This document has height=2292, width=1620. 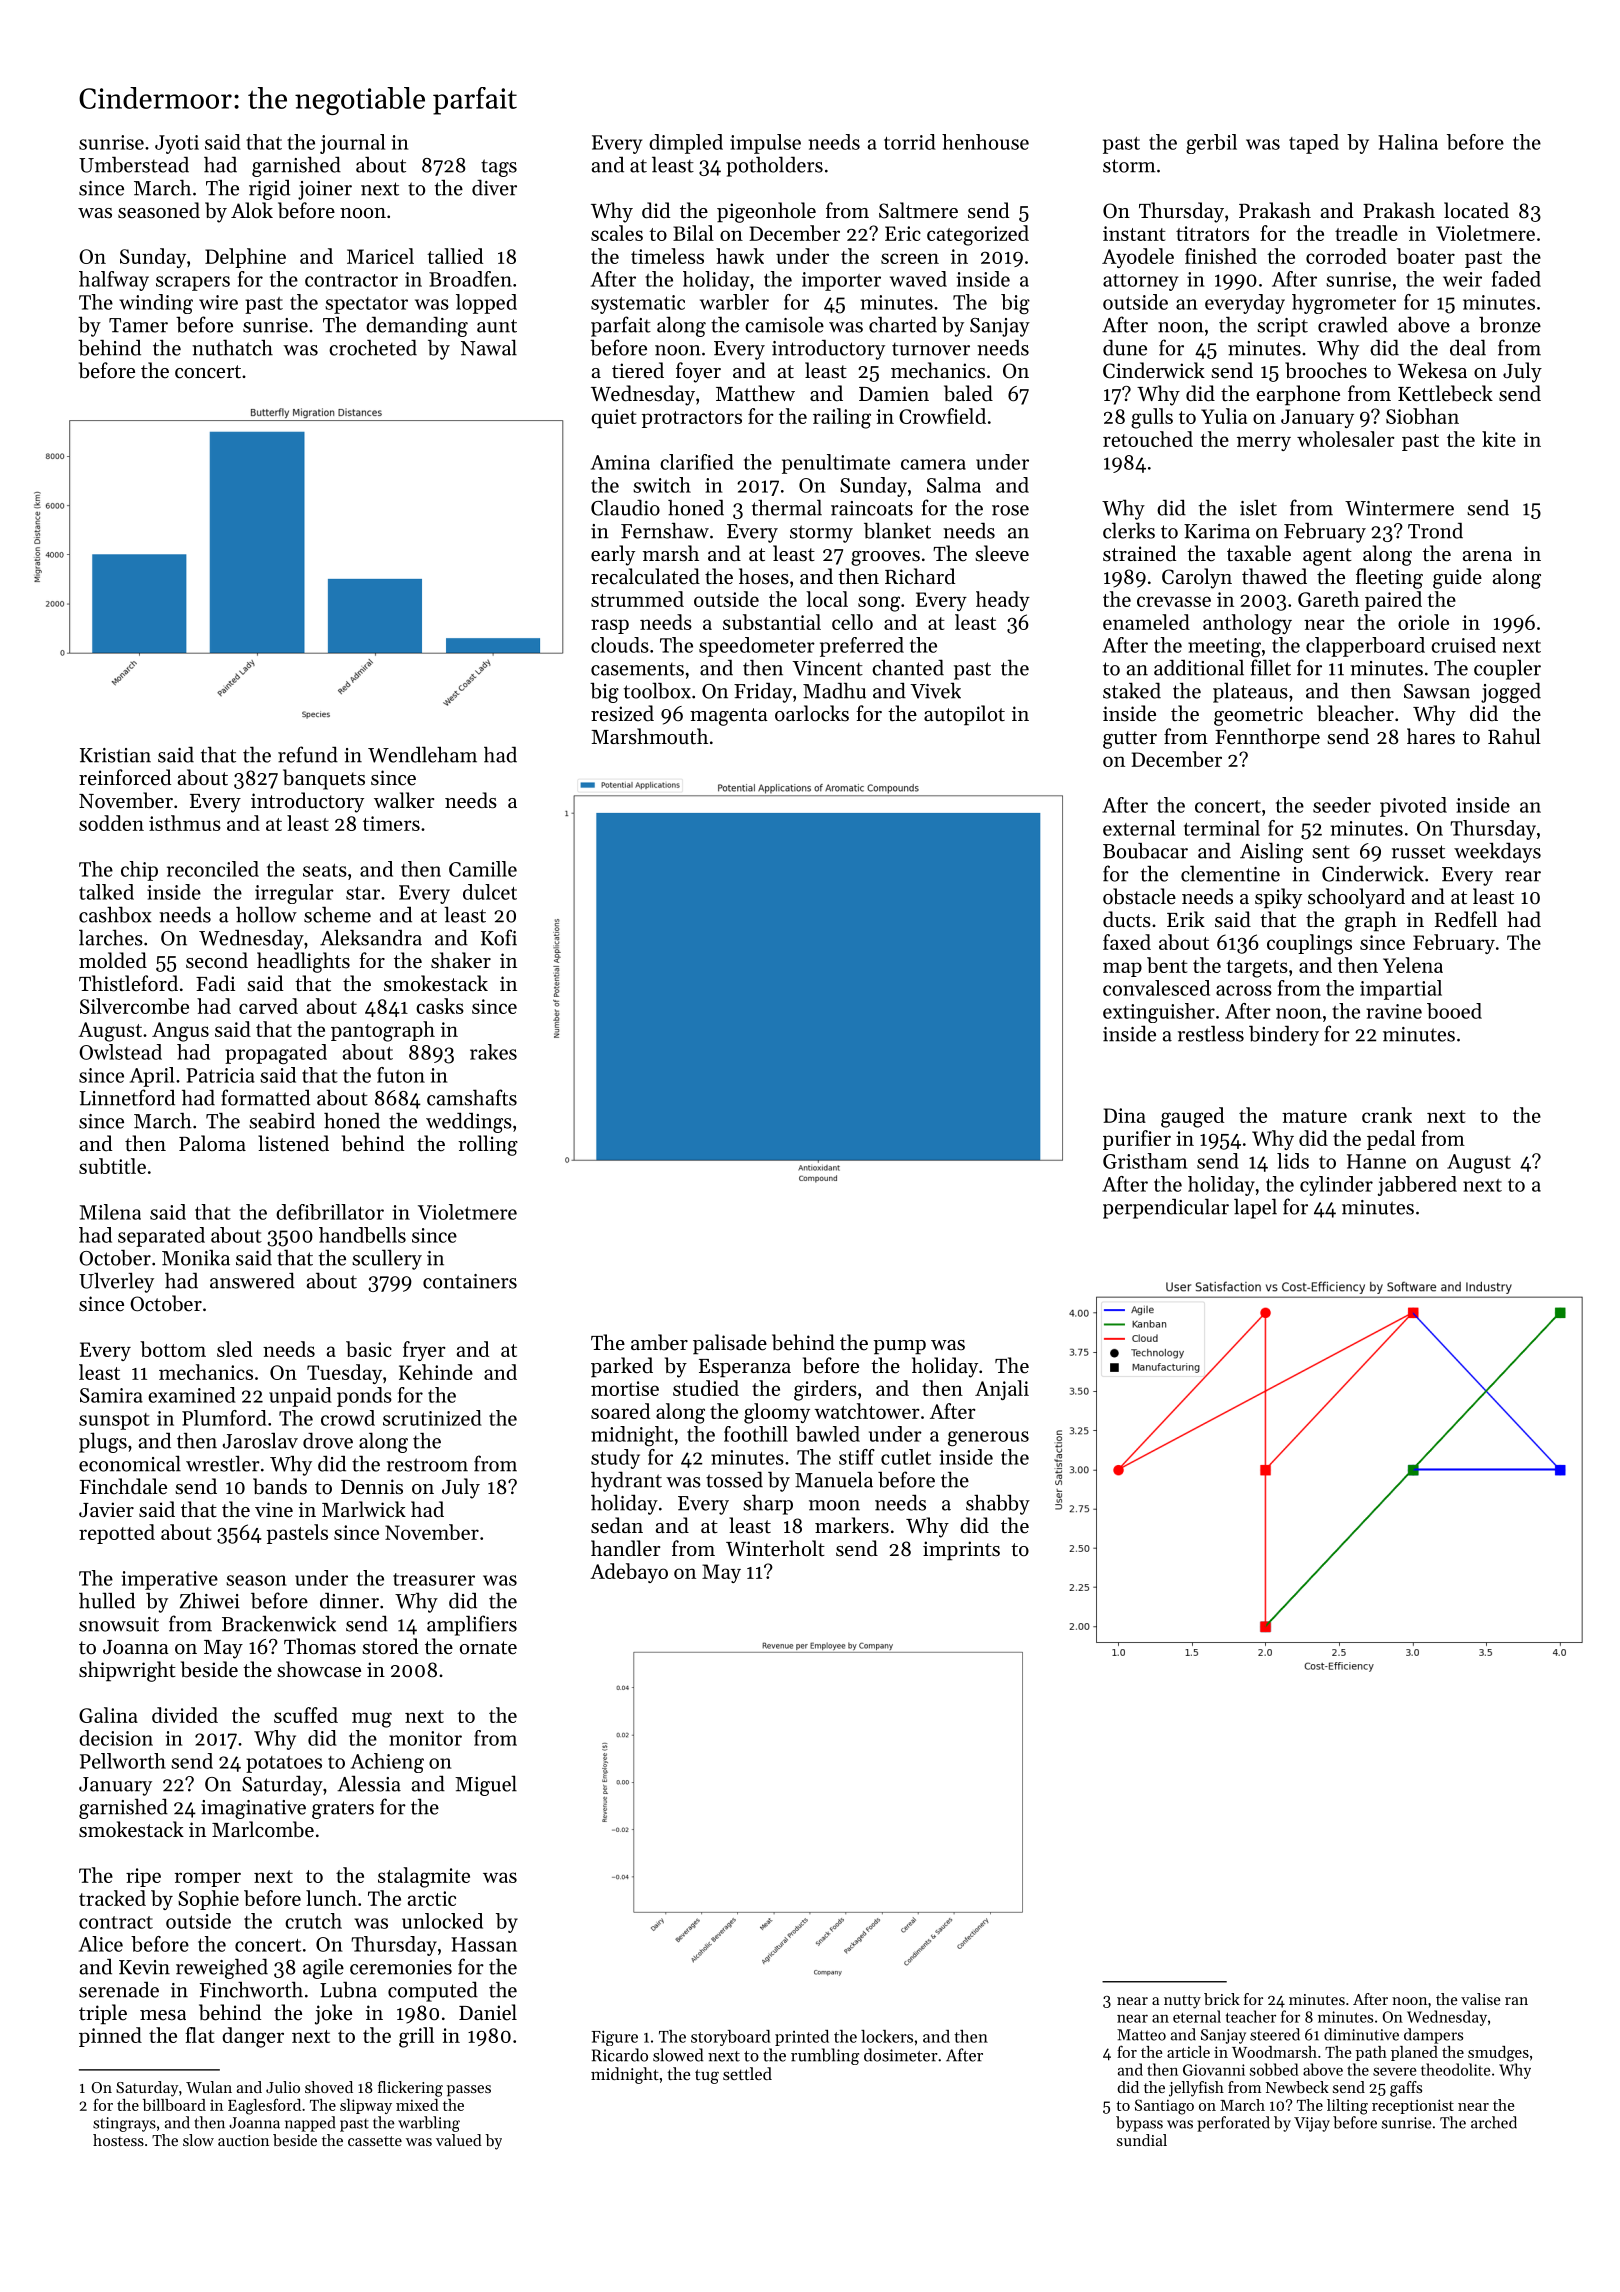 I want to click on staked, so click(x=1132, y=690).
